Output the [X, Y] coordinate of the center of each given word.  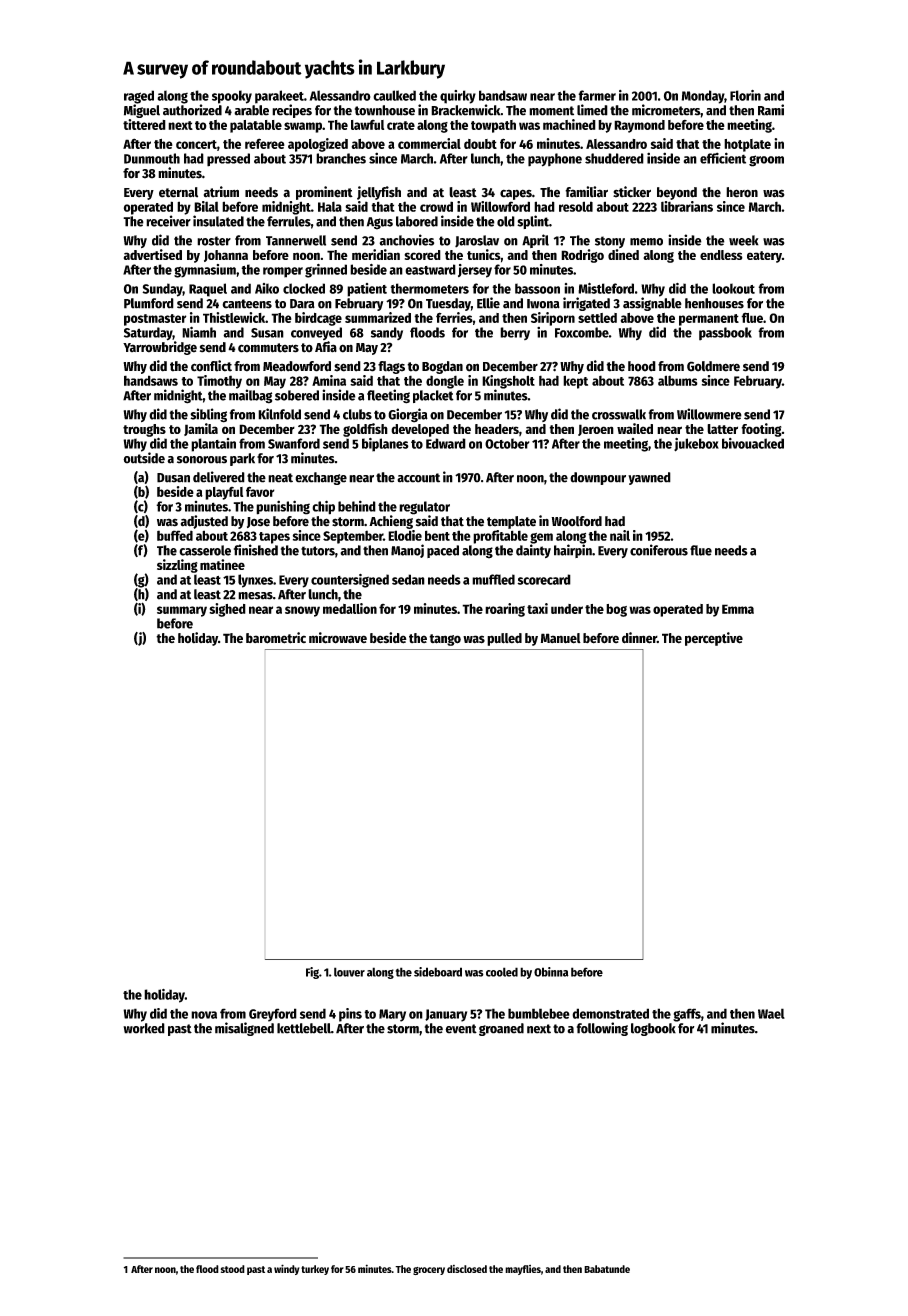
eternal [178, 192]
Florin [745, 95]
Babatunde [607, 1269]
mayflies [523, 1270]
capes [516, 194]
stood [233, 1269]
